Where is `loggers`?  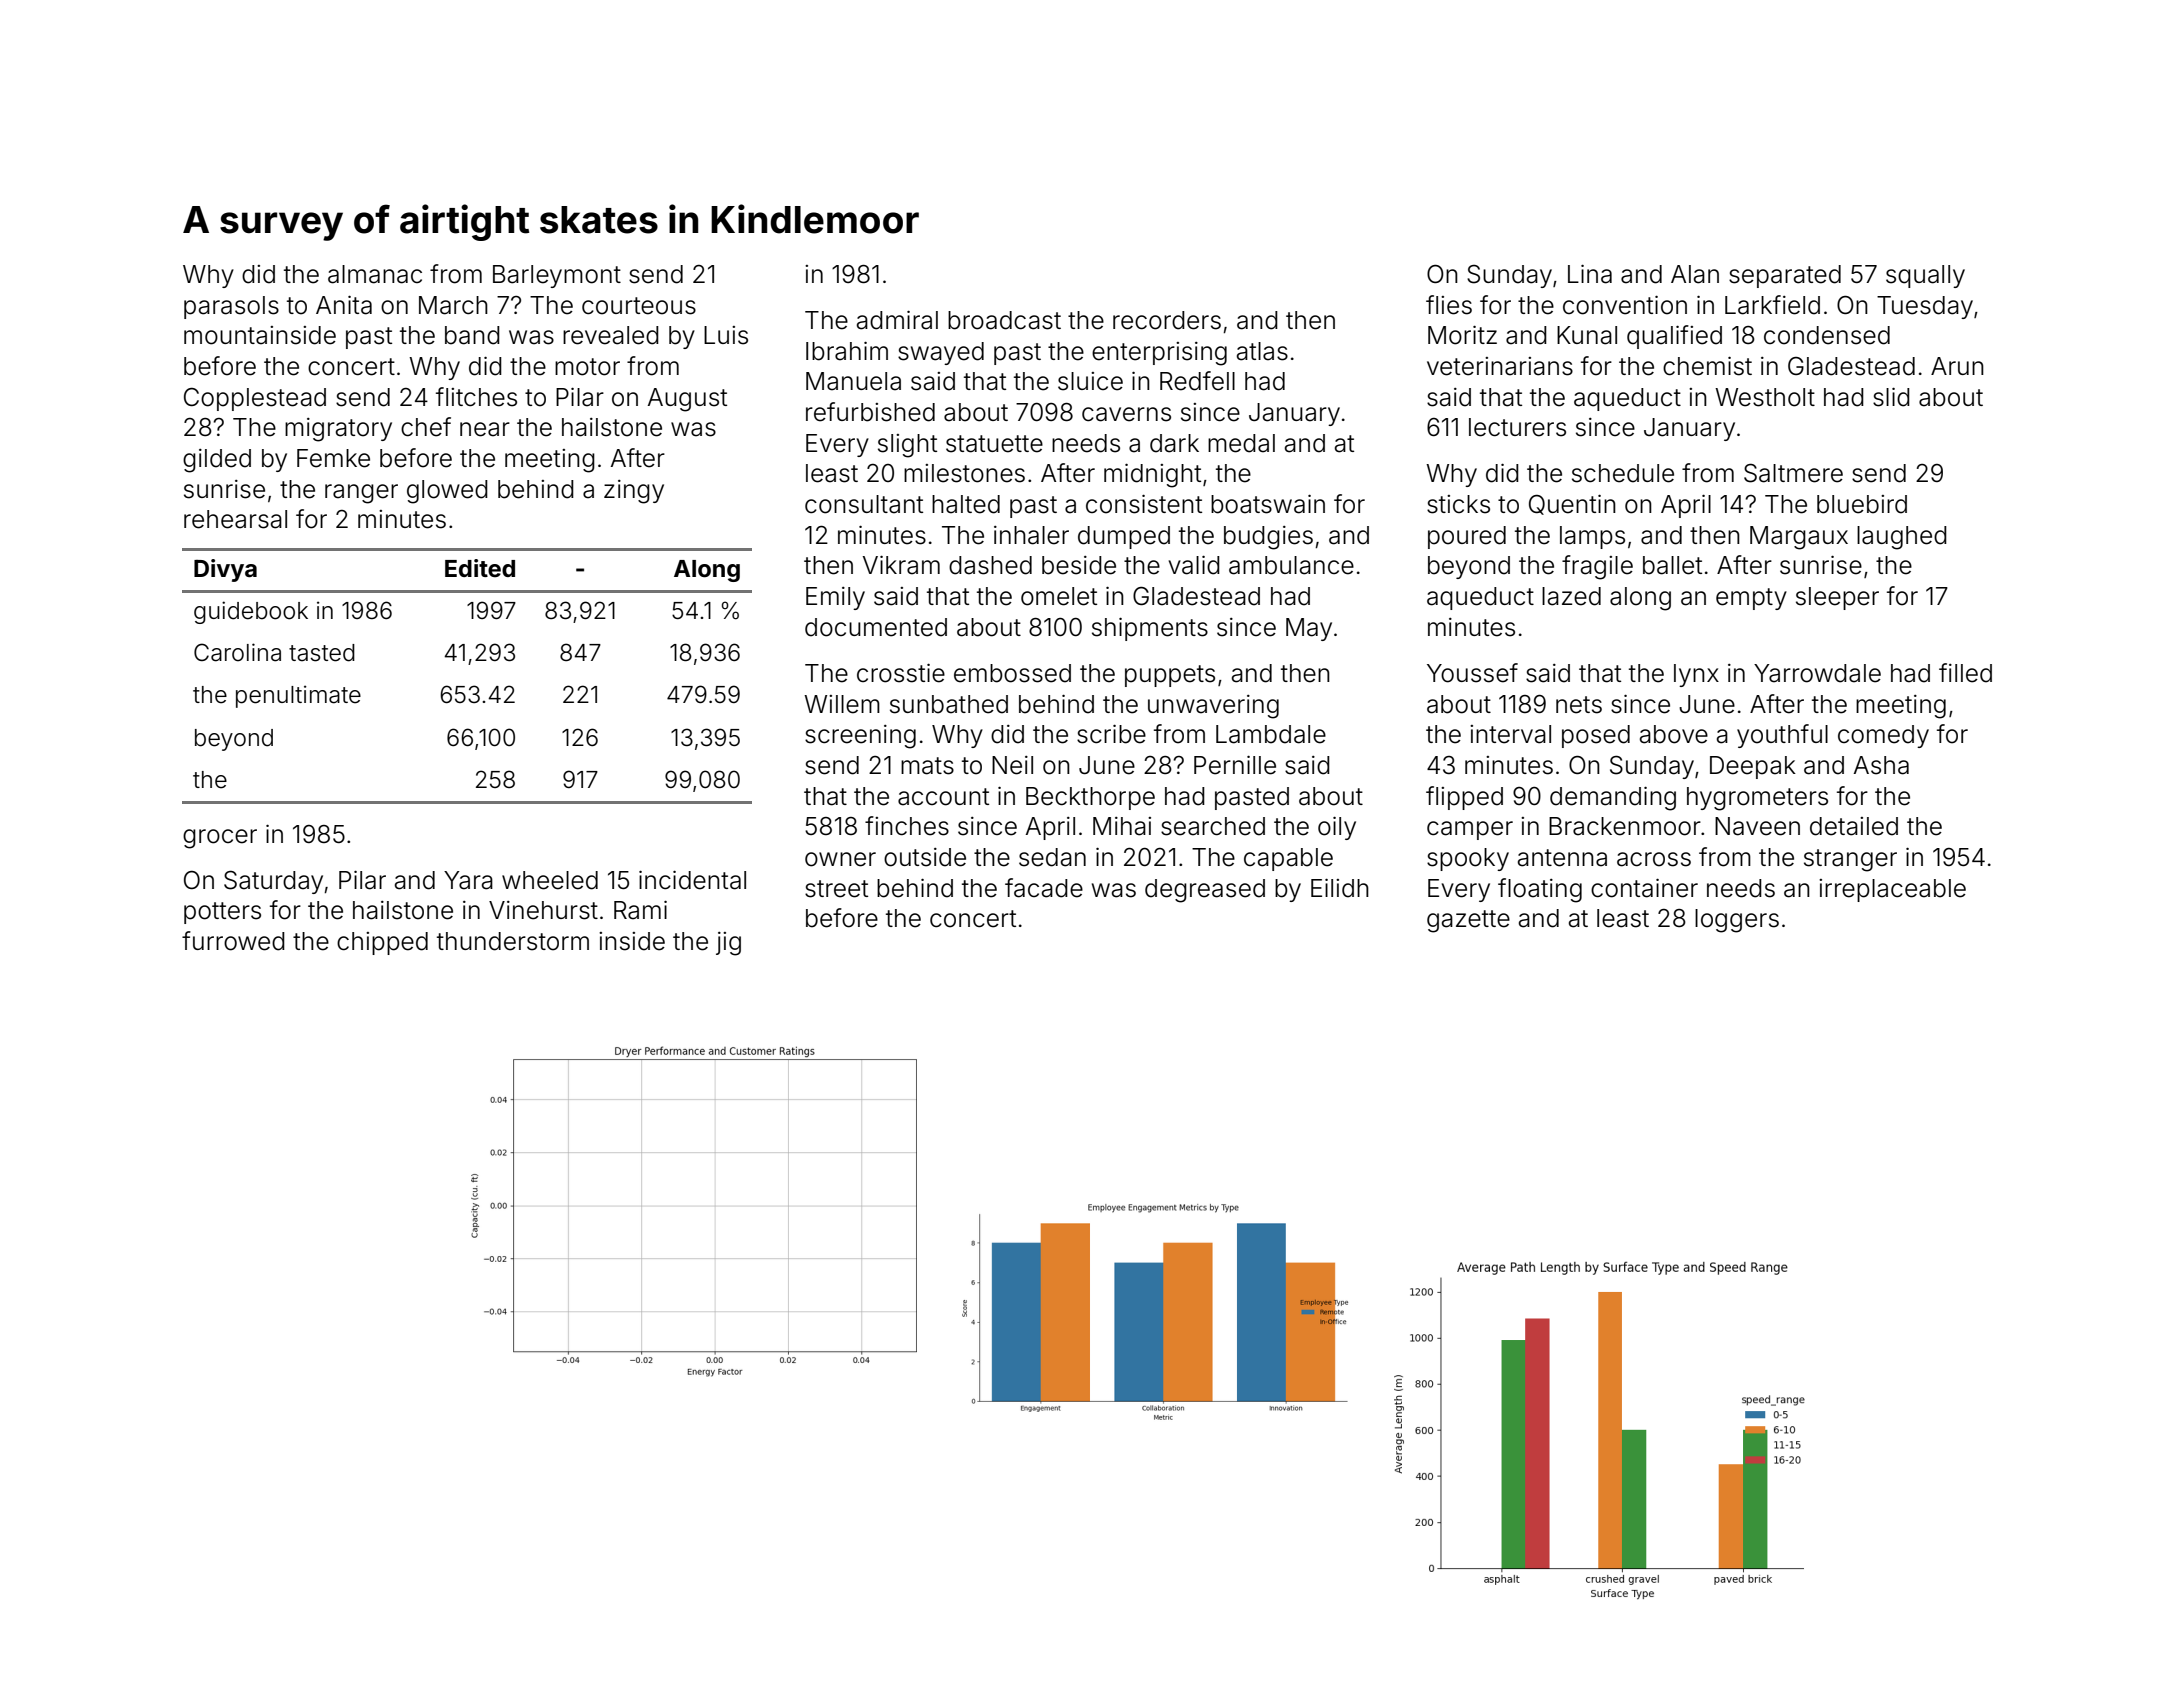 loggers is located at coordinates (1737, 921).
